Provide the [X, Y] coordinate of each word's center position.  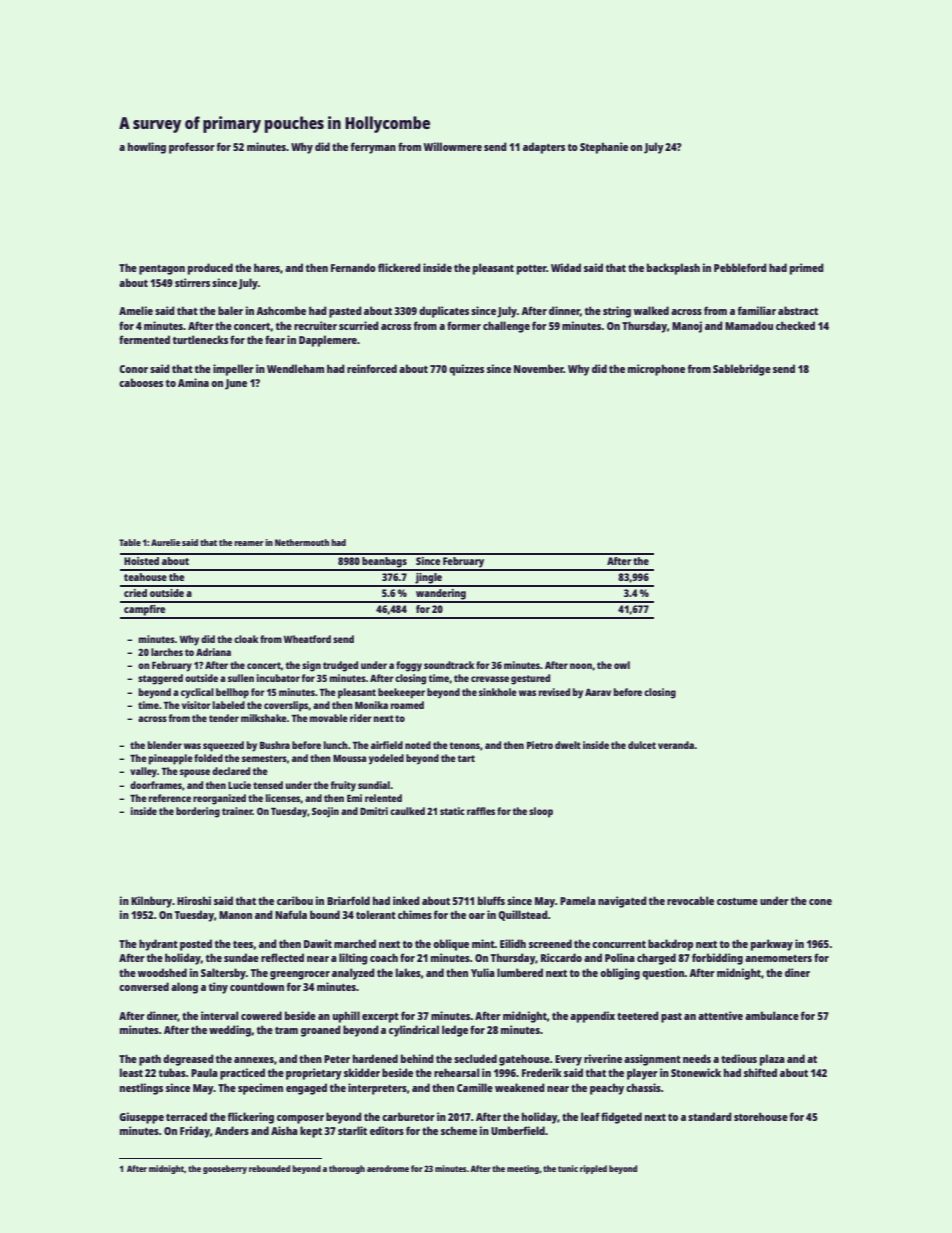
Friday [195, 1132]
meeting [523, 1169]
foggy [409, 666]
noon [581, 666]
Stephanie [604, 148]
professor [192, 148]
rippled [593, 1169]
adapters [544, 148]
